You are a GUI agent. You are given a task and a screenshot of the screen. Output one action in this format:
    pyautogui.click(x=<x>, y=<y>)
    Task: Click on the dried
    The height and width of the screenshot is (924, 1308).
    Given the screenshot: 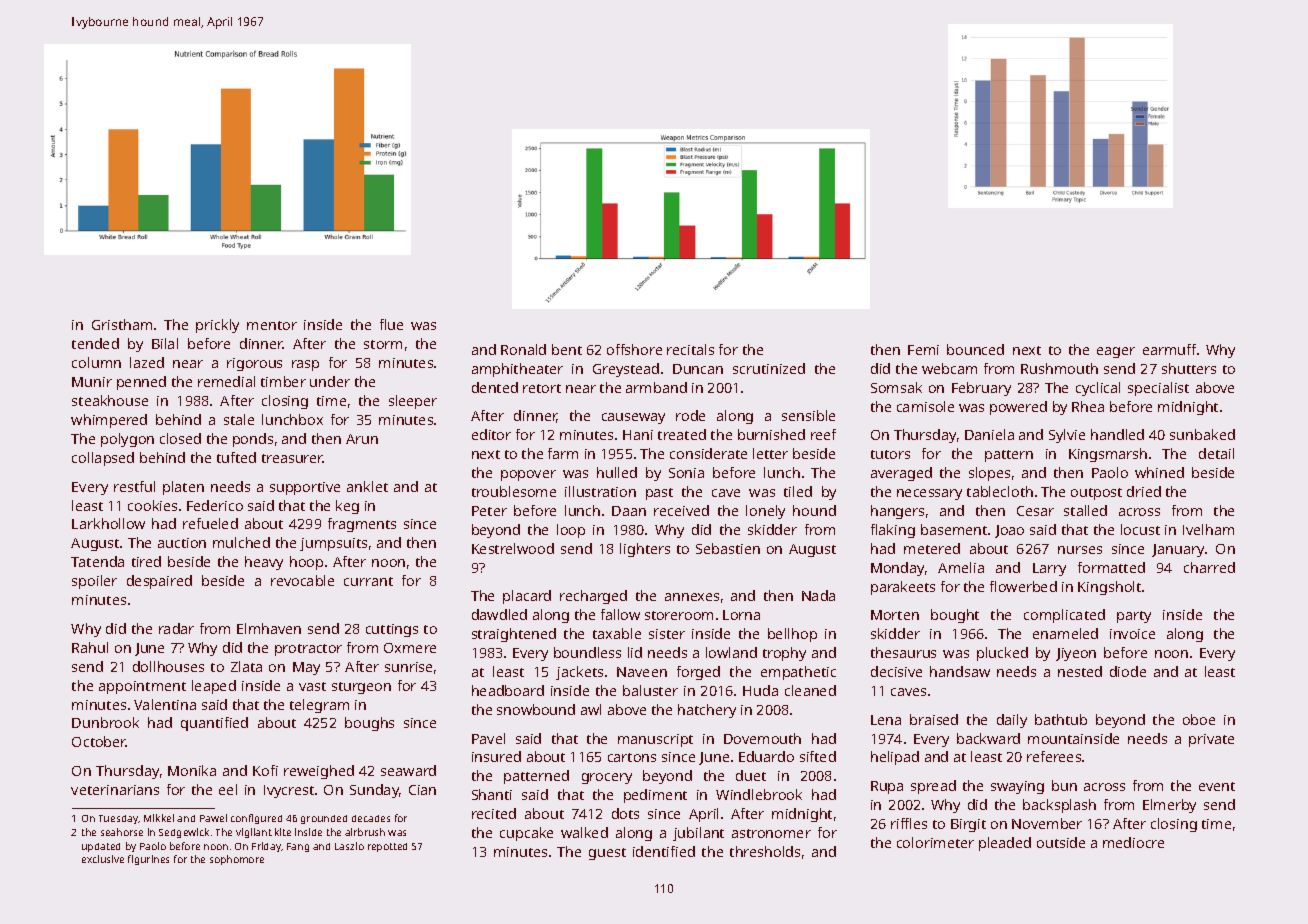 What is the action you would take?
    pyautogui.click(x=1144, y=491)
